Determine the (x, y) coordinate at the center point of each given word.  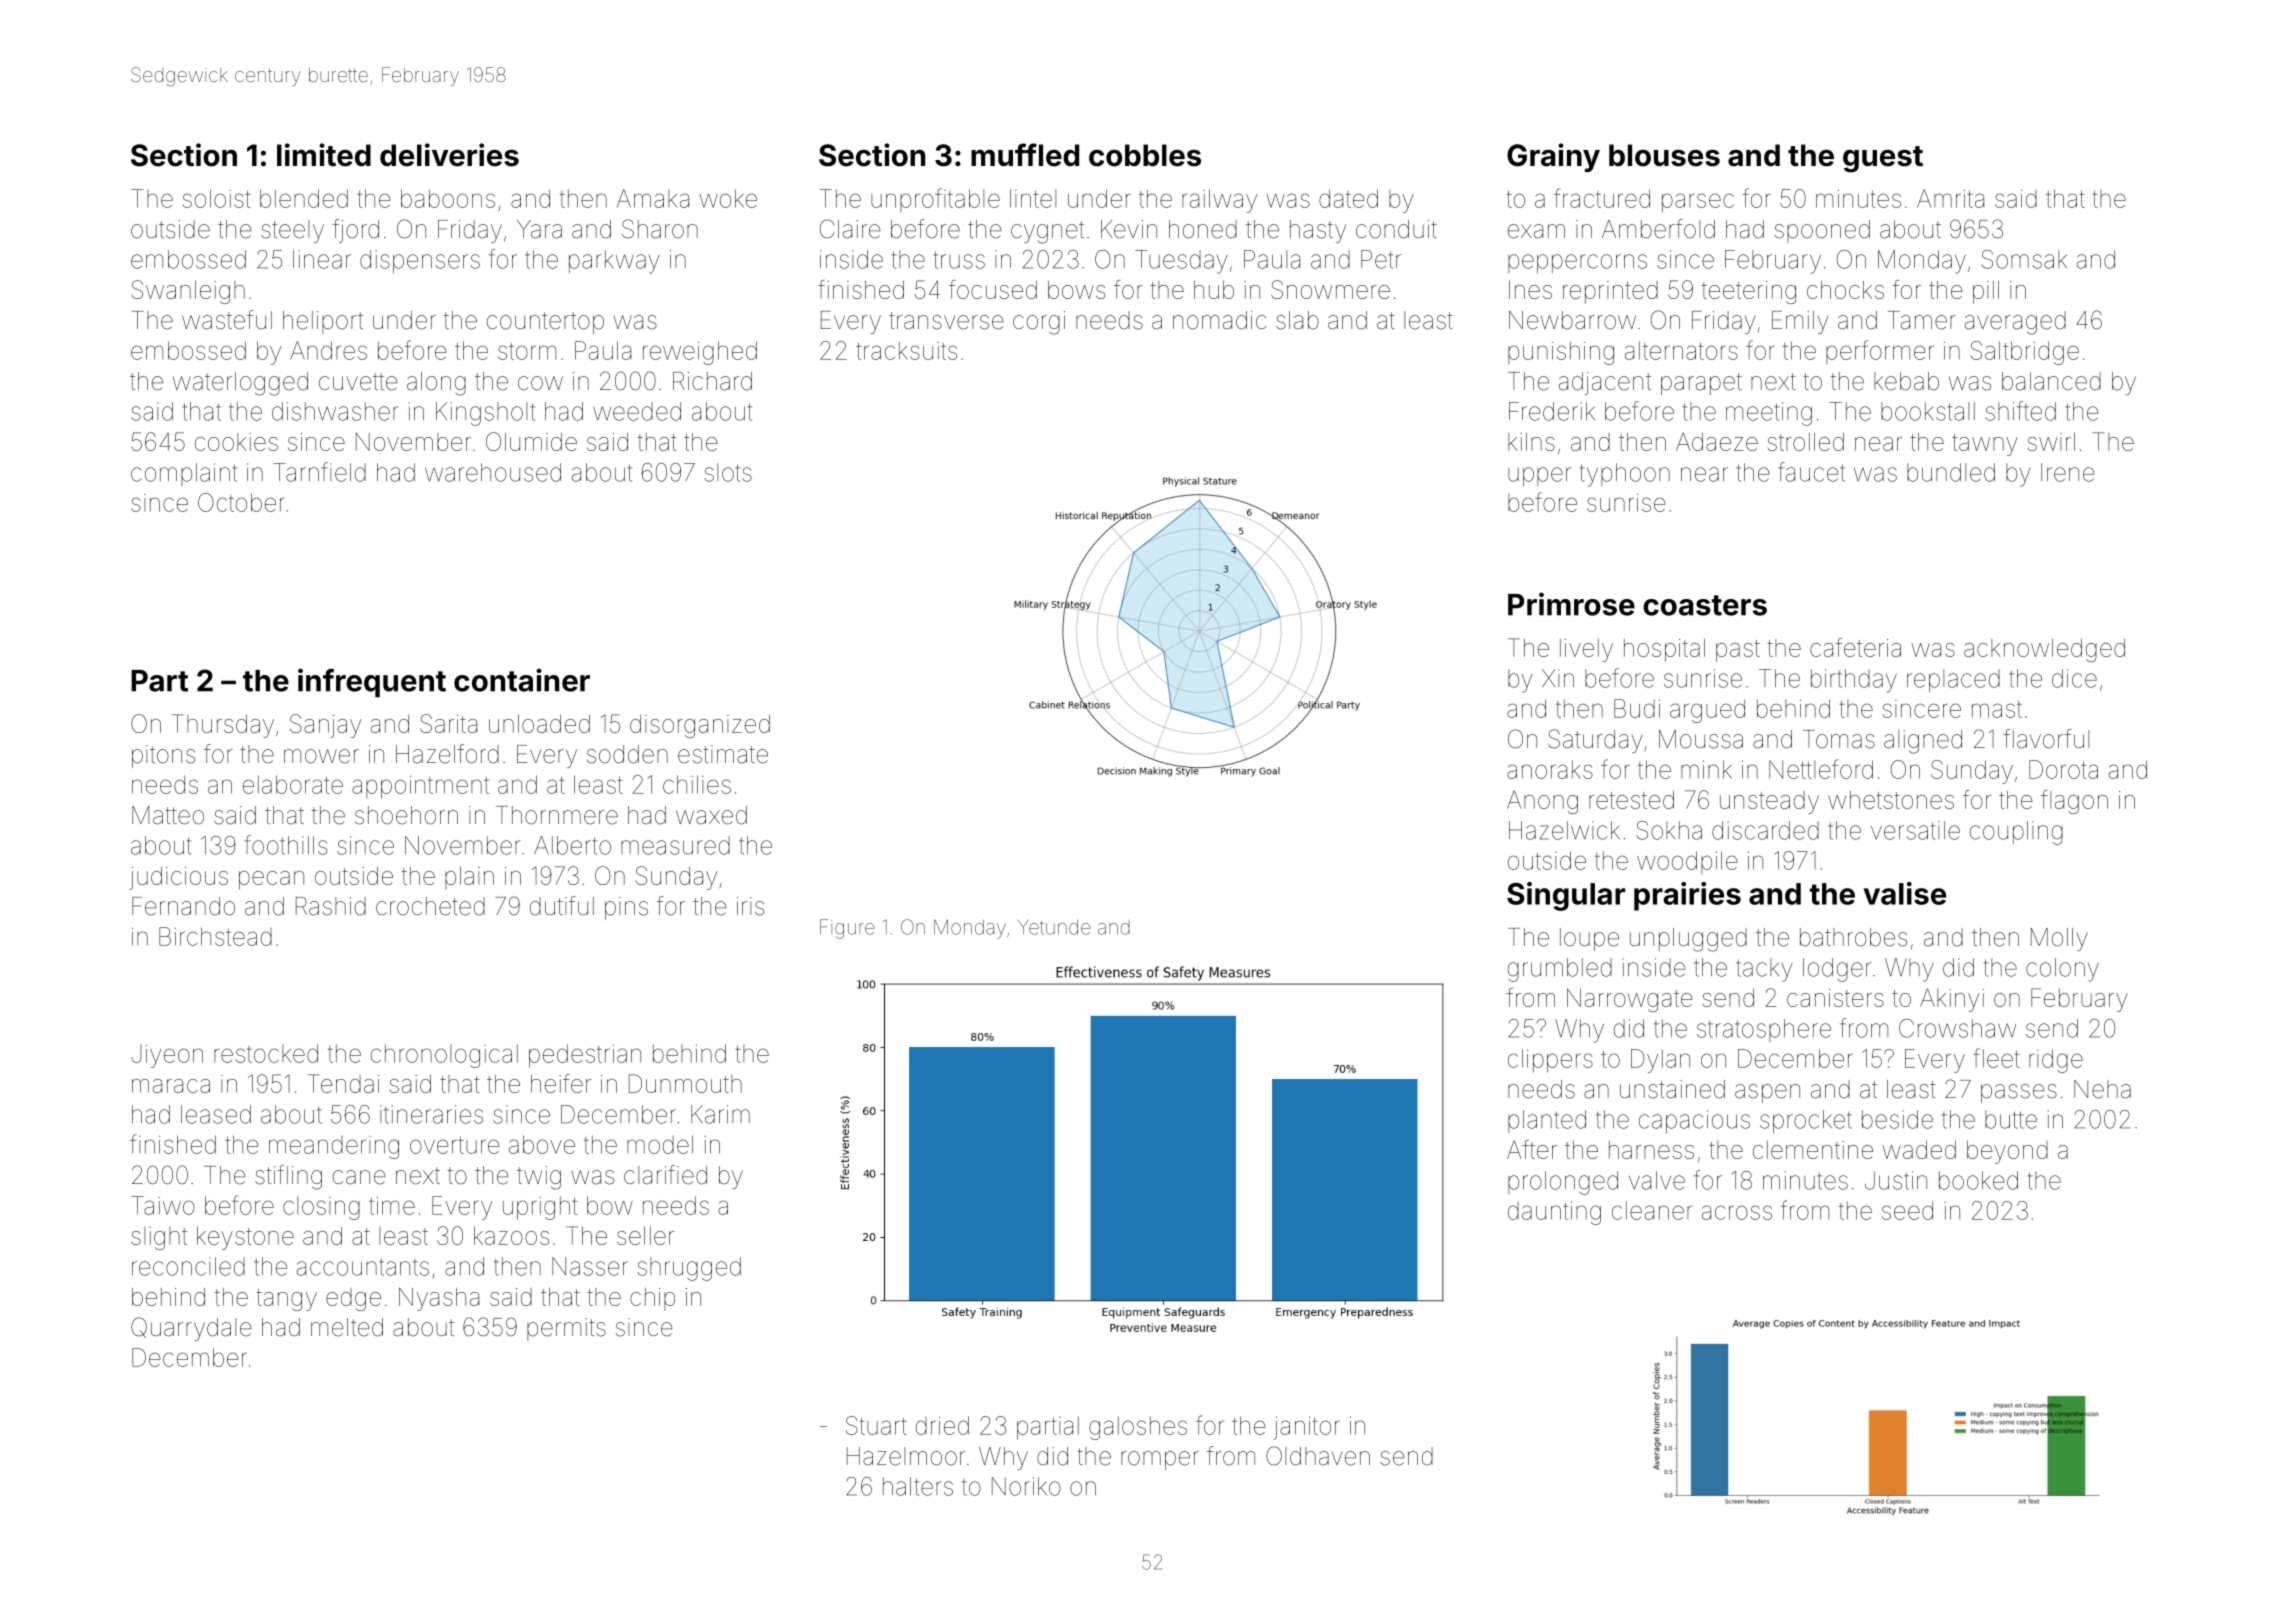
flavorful (2046, 739)
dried (942, 1425)
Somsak (2024, 259)
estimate (723, 754)
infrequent (372, 683)
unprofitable (935, 200)
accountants (363, 1267)
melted (347, 1327)
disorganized (700, 726)
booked (1978, 1180)
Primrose (1571, 604)
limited (324, 155)
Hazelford (447, 754)
